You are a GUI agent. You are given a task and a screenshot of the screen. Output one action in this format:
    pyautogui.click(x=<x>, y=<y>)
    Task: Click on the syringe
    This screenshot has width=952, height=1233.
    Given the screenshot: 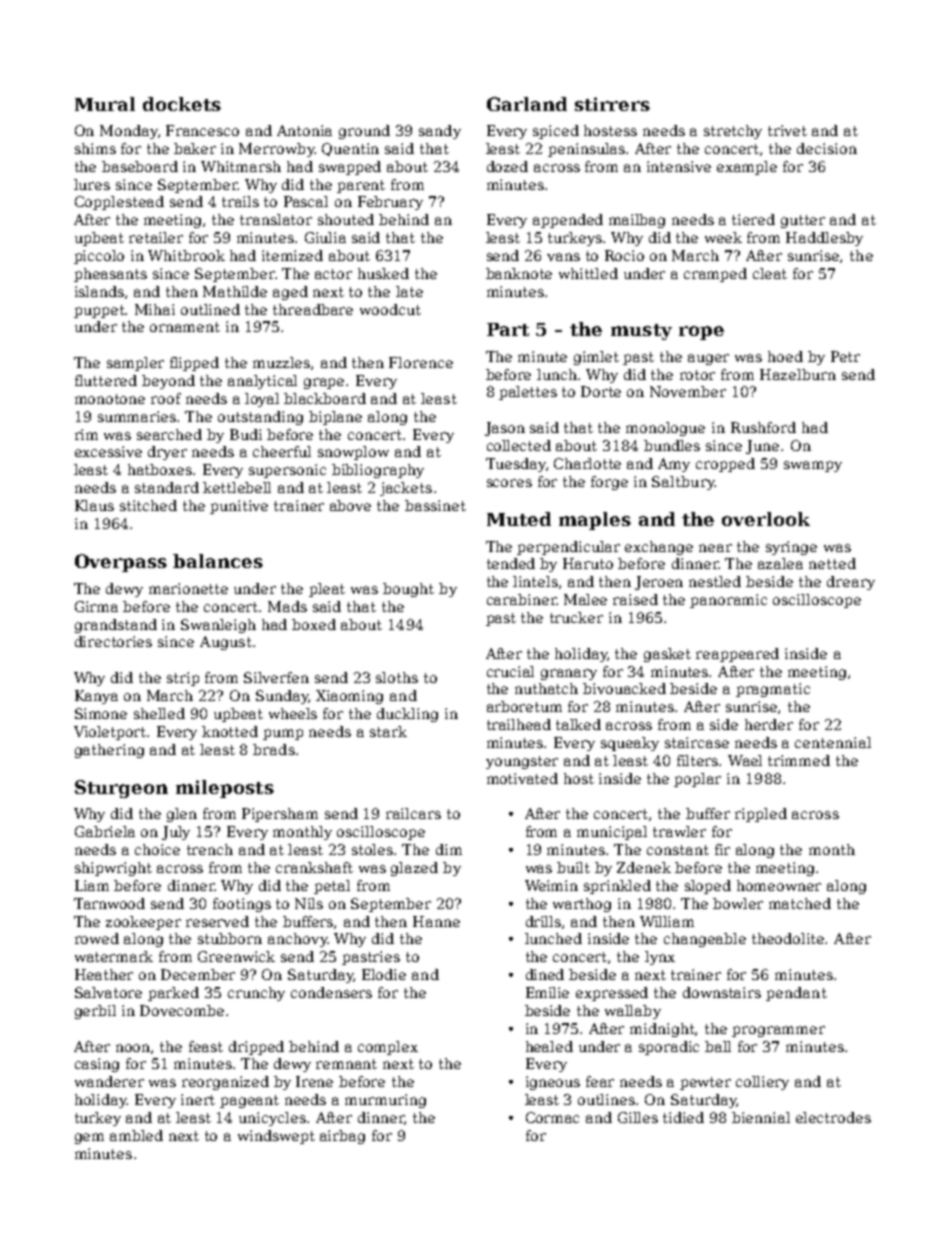 What is the action you would take?
    pyautogui.click(x=791, y=548)
